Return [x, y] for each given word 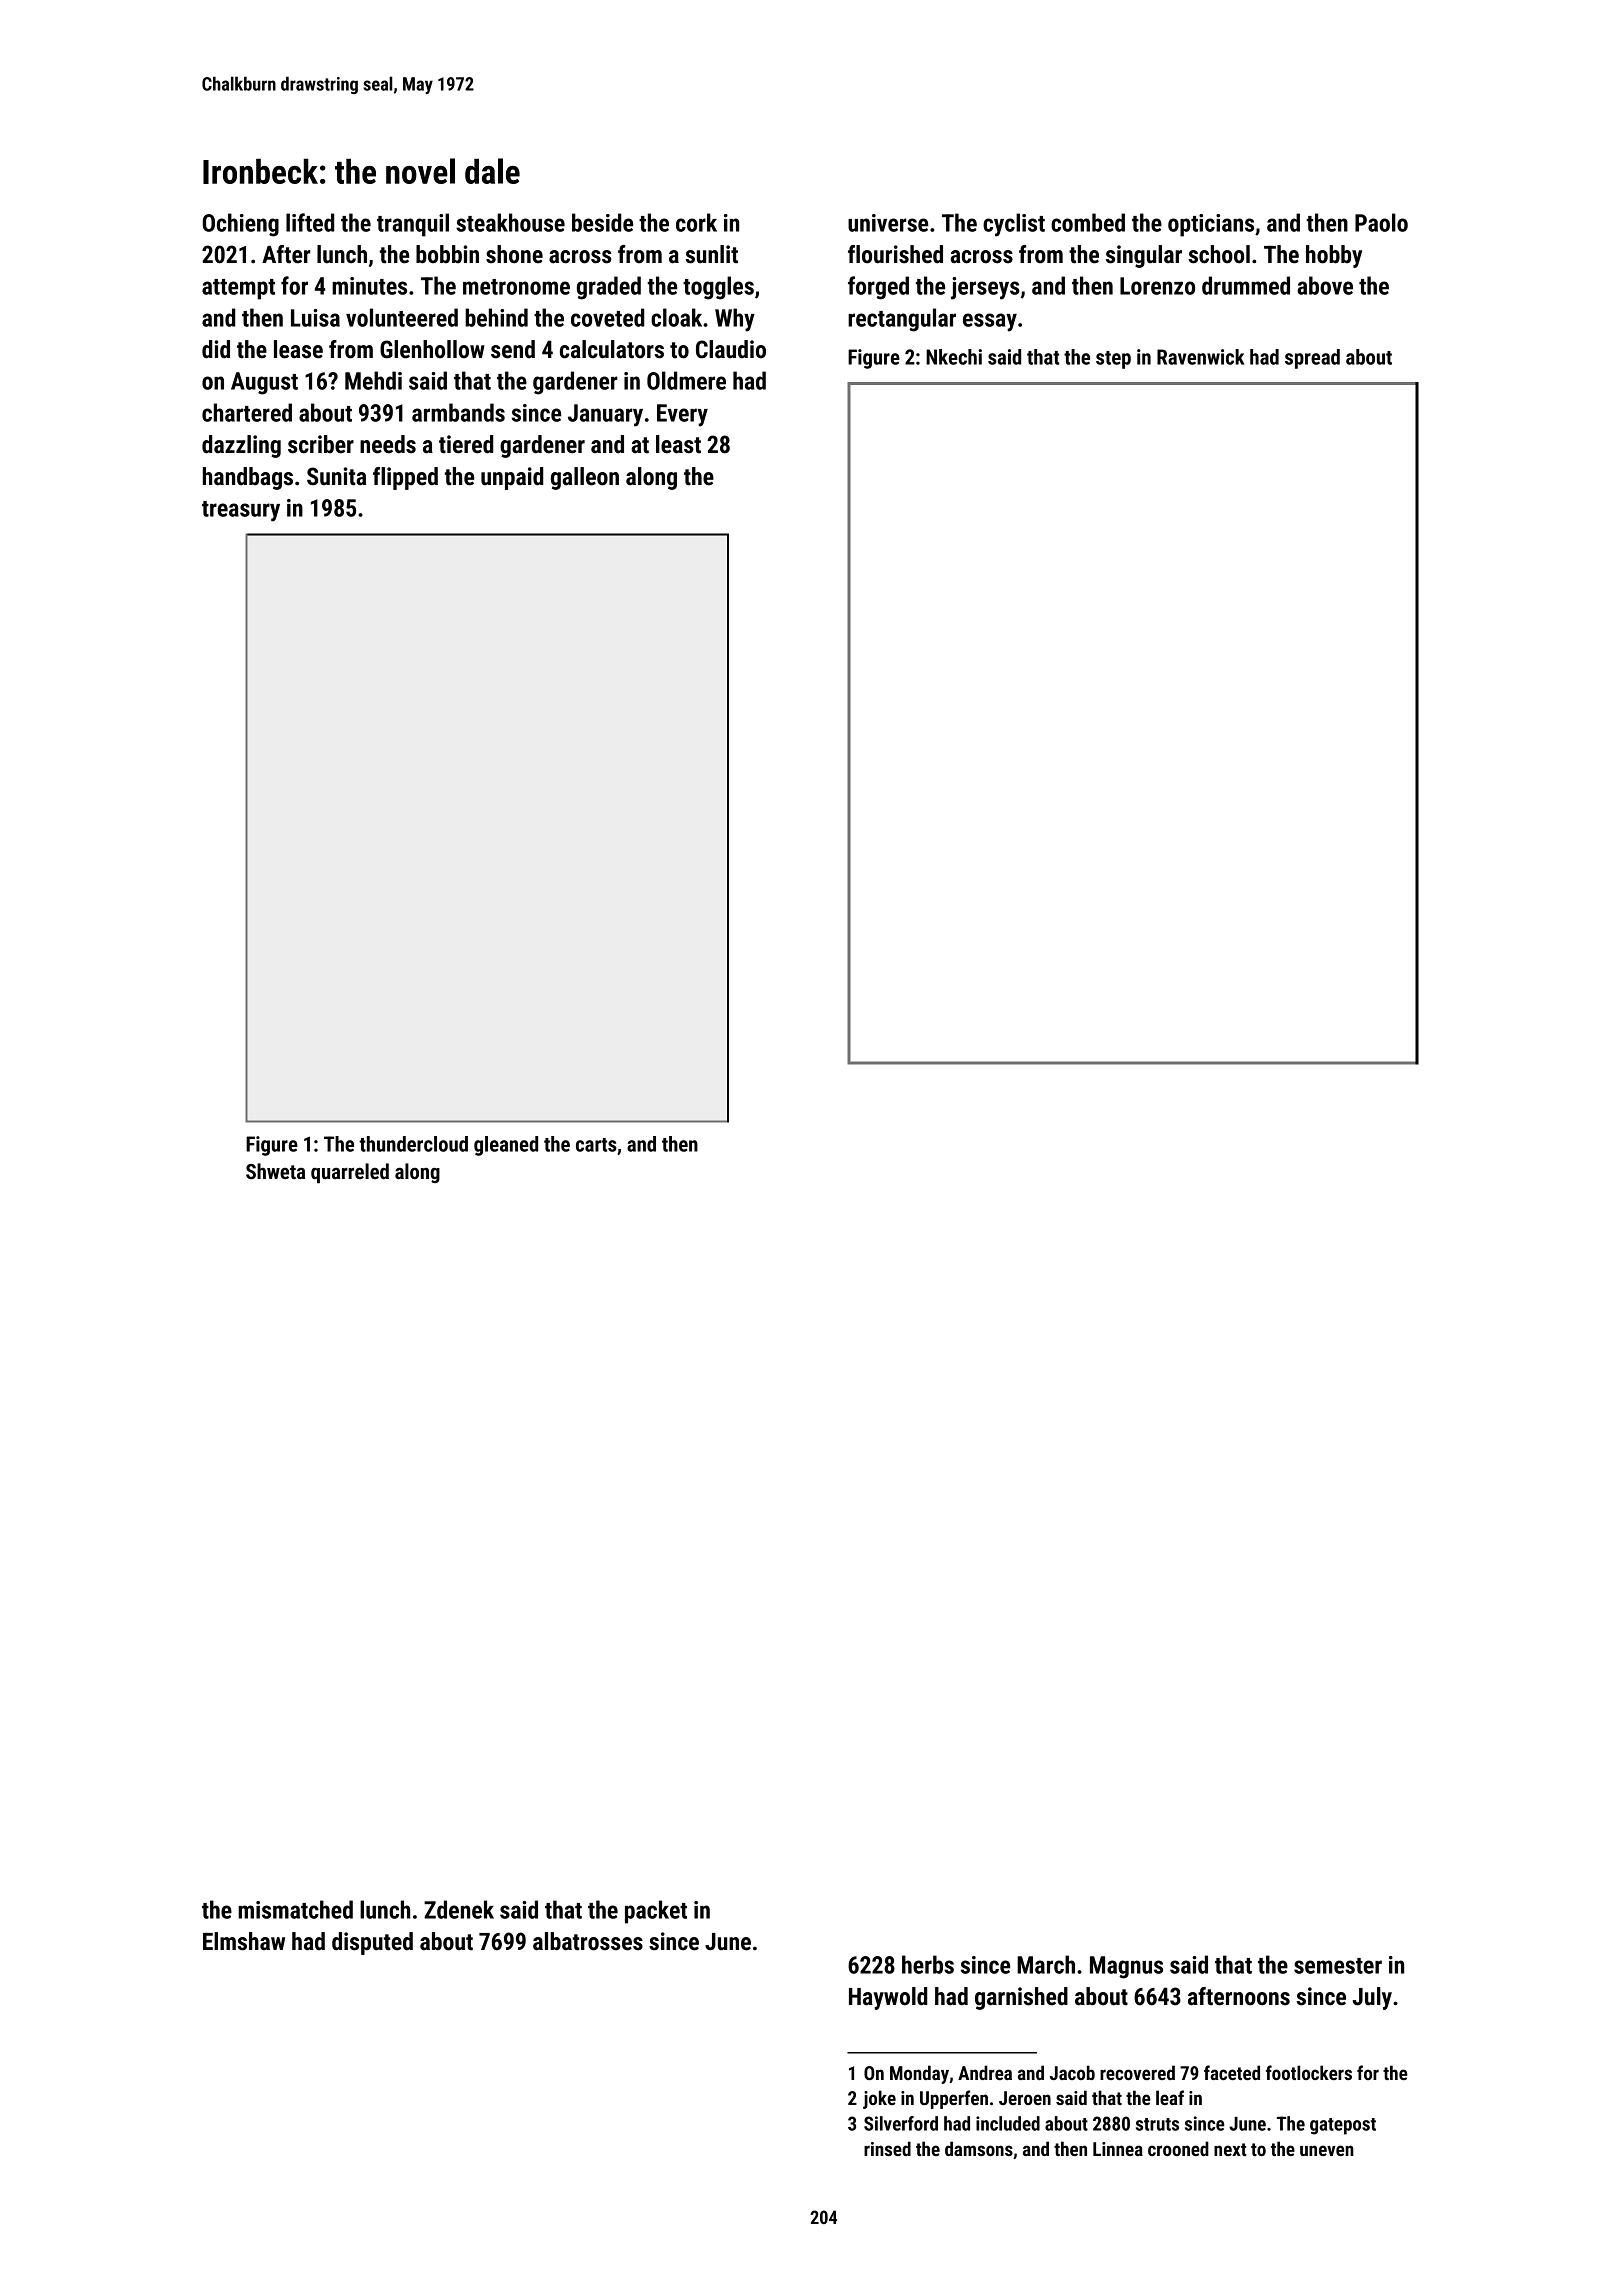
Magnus [1126, 1967]
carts [596, 1145]
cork [696, 222]
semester [1338, 1966]
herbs [928, 1964]
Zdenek [459, 1909]
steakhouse [510, 222]
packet [656, 1912]
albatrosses [588, 1941]
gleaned [506, 1146]
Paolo [1381, 222]
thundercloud [413, 1144]
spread [1312, 359]
